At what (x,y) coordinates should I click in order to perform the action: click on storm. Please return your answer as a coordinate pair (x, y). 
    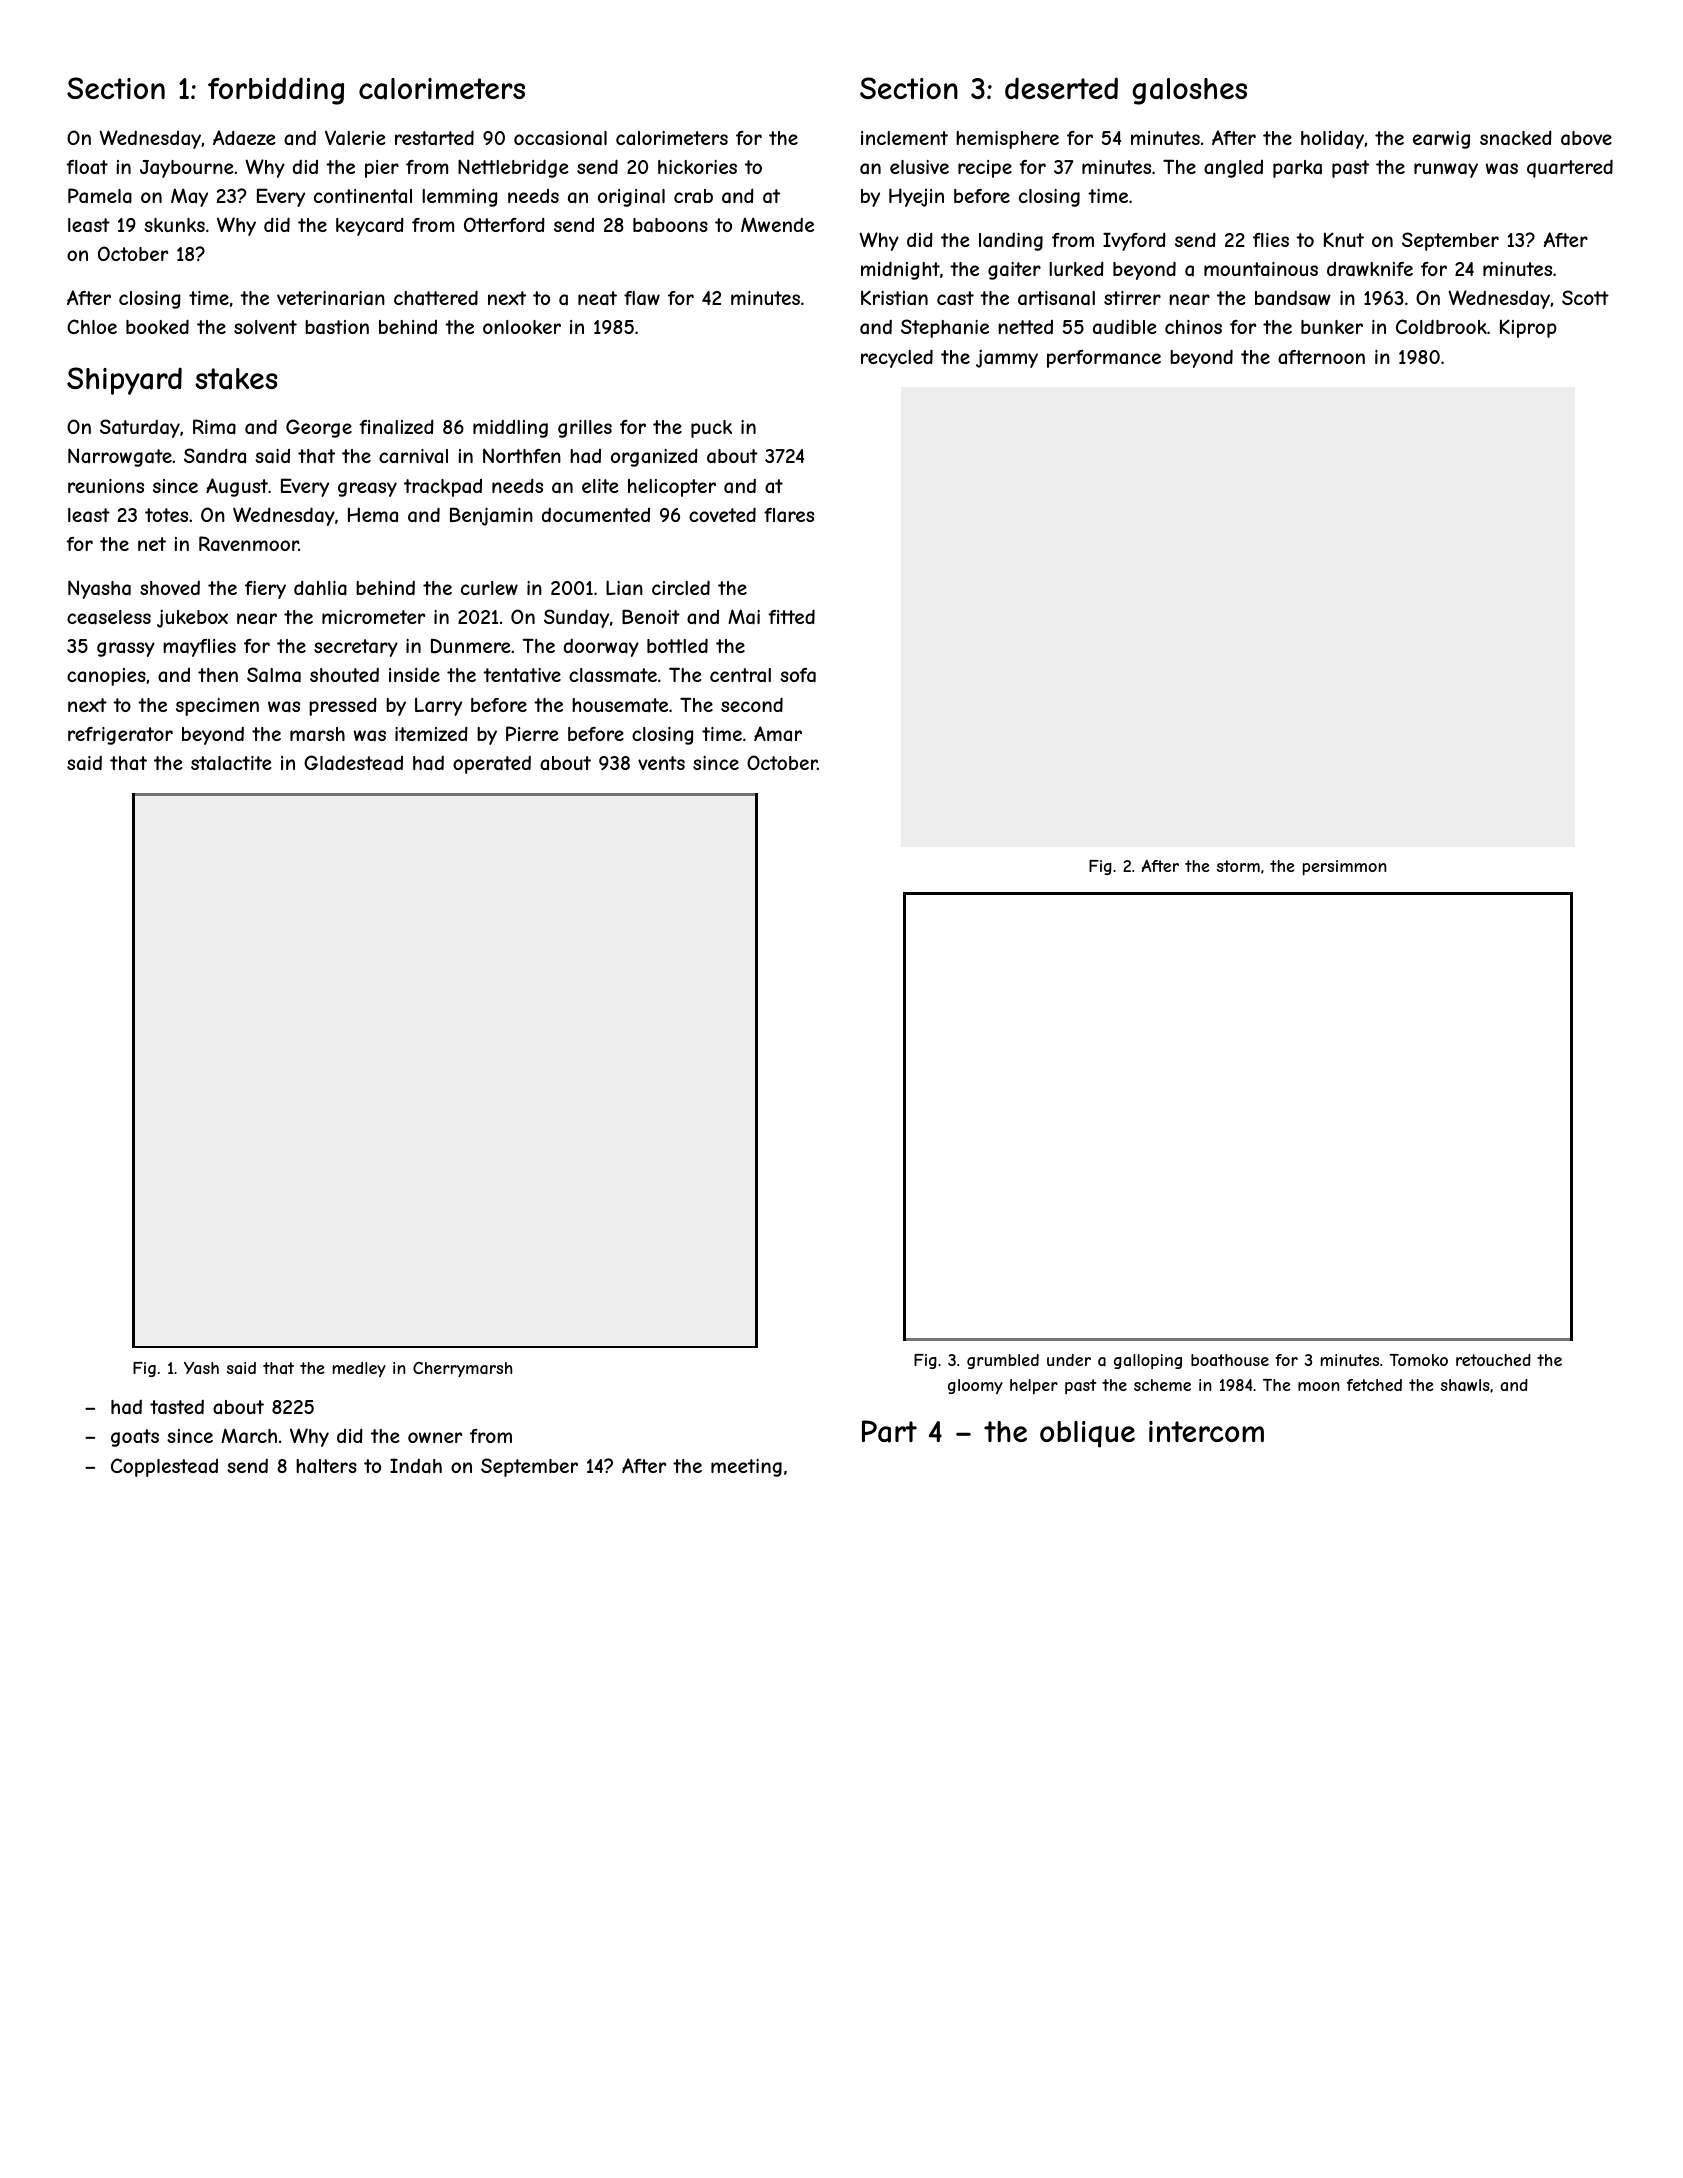
    Looking at the image, I should click on (1238, 866).
